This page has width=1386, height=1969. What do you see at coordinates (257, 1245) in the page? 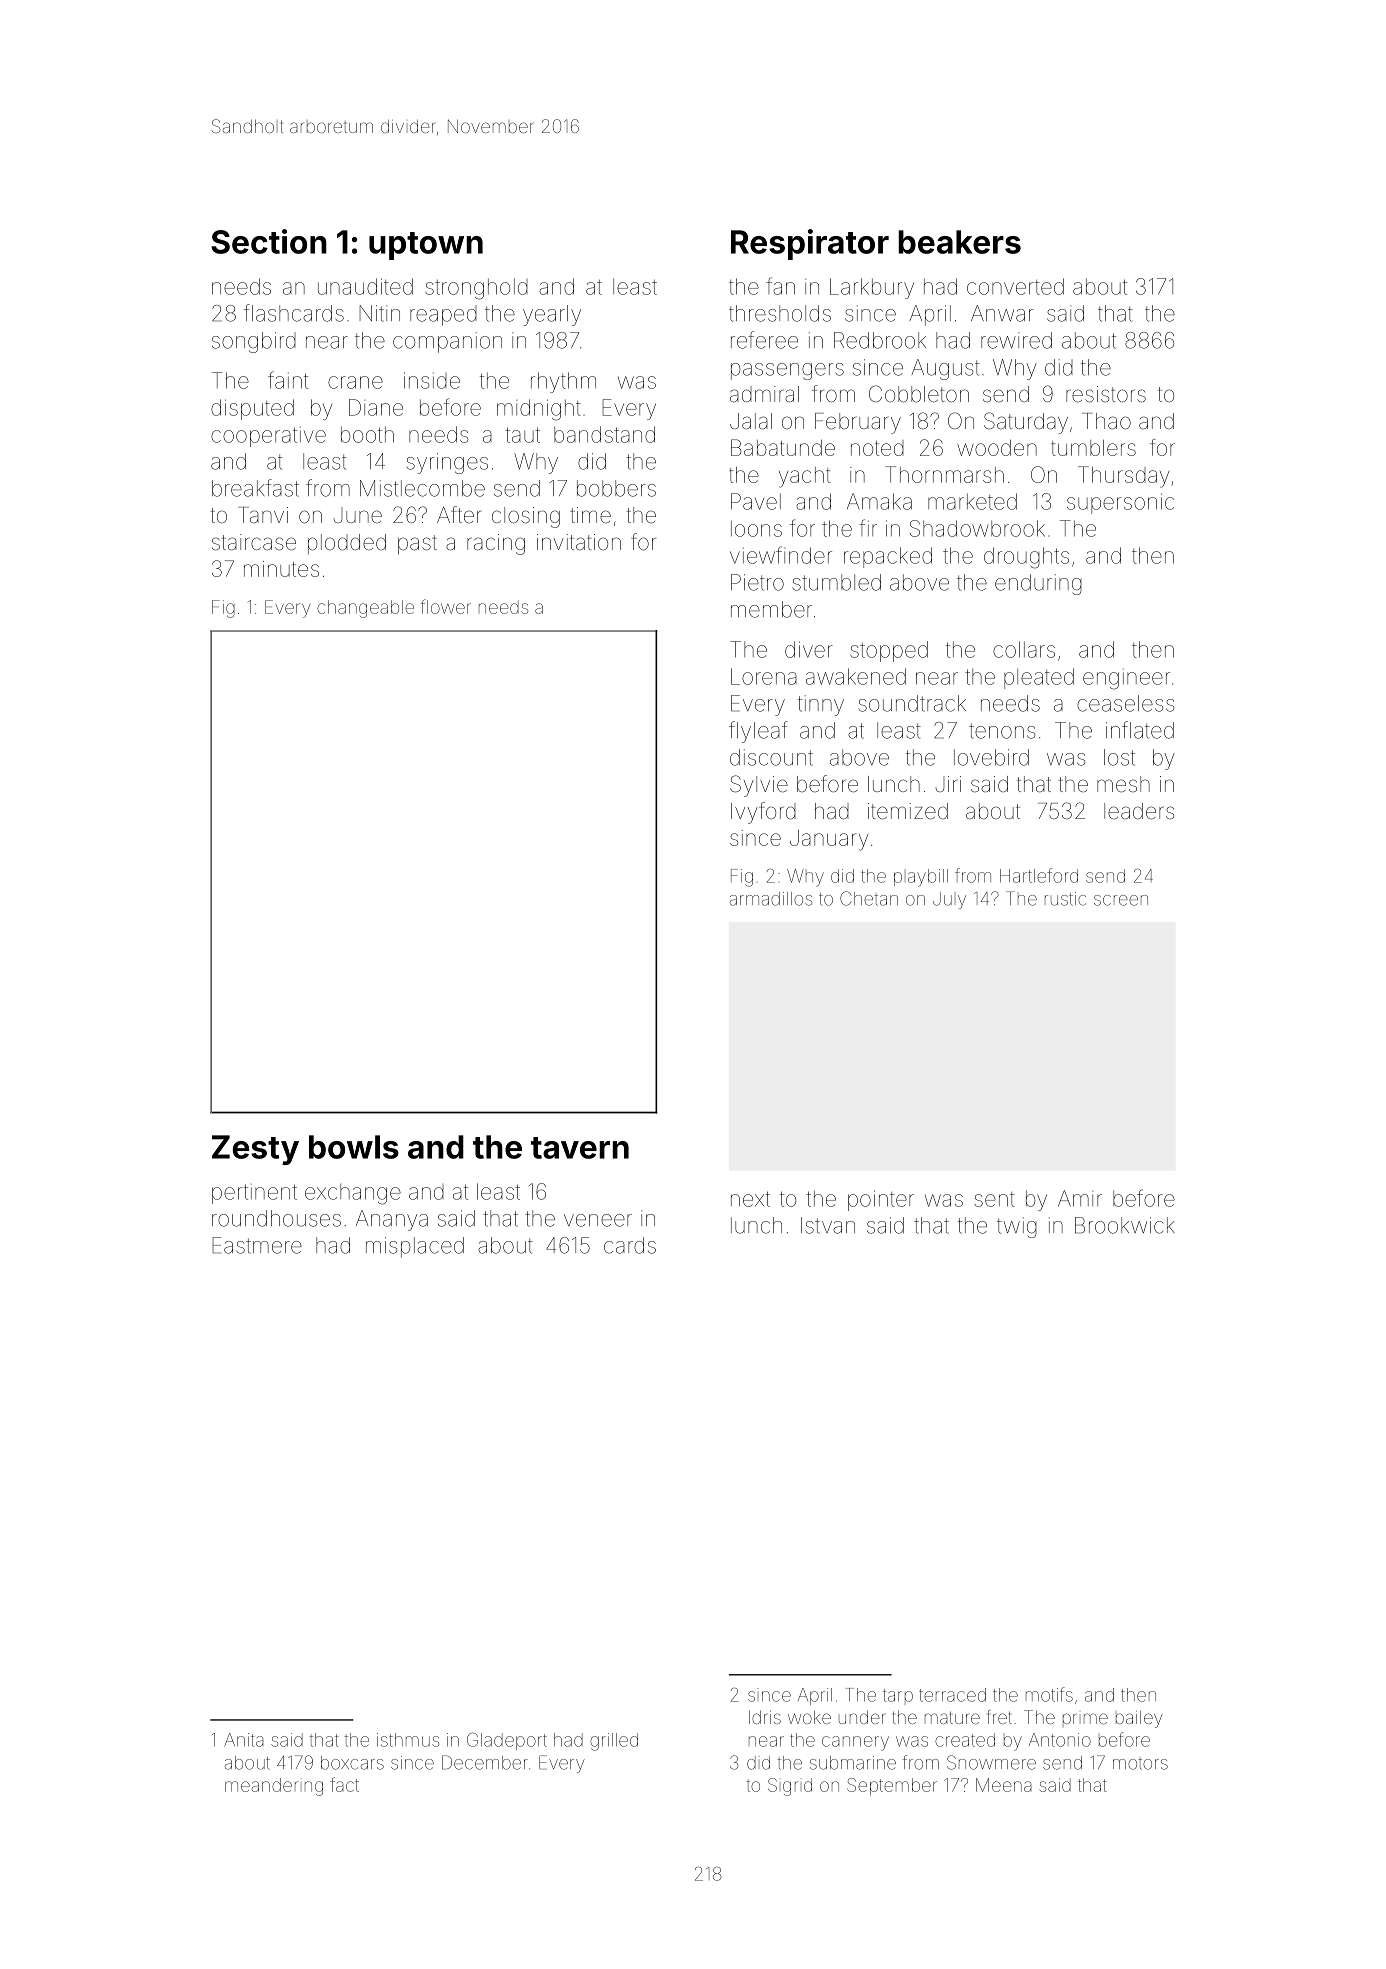
I see `Eastmere` at bounding box center [257, 1245].
